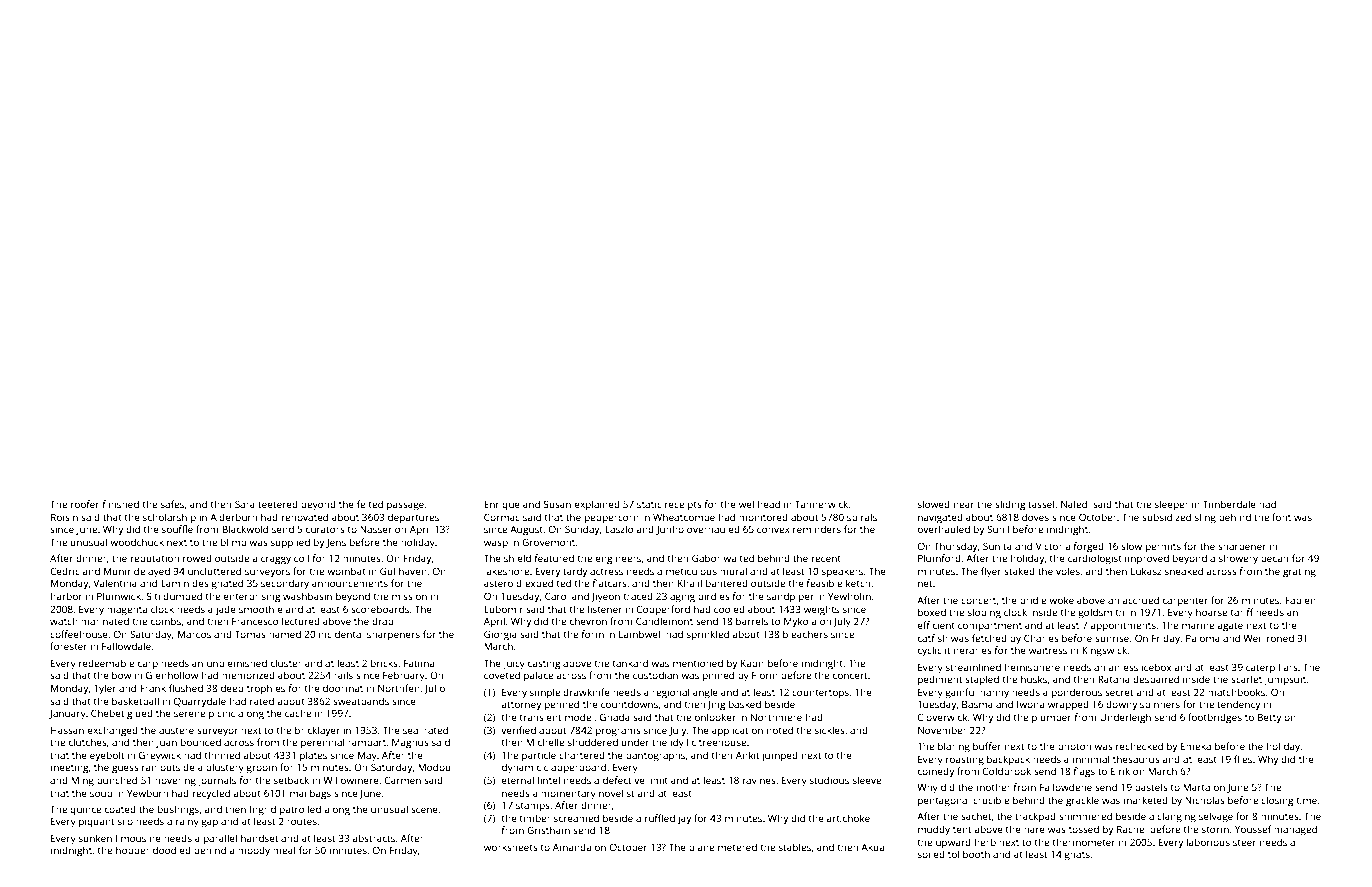  I want to click on worksheets, so click(511, 847).
